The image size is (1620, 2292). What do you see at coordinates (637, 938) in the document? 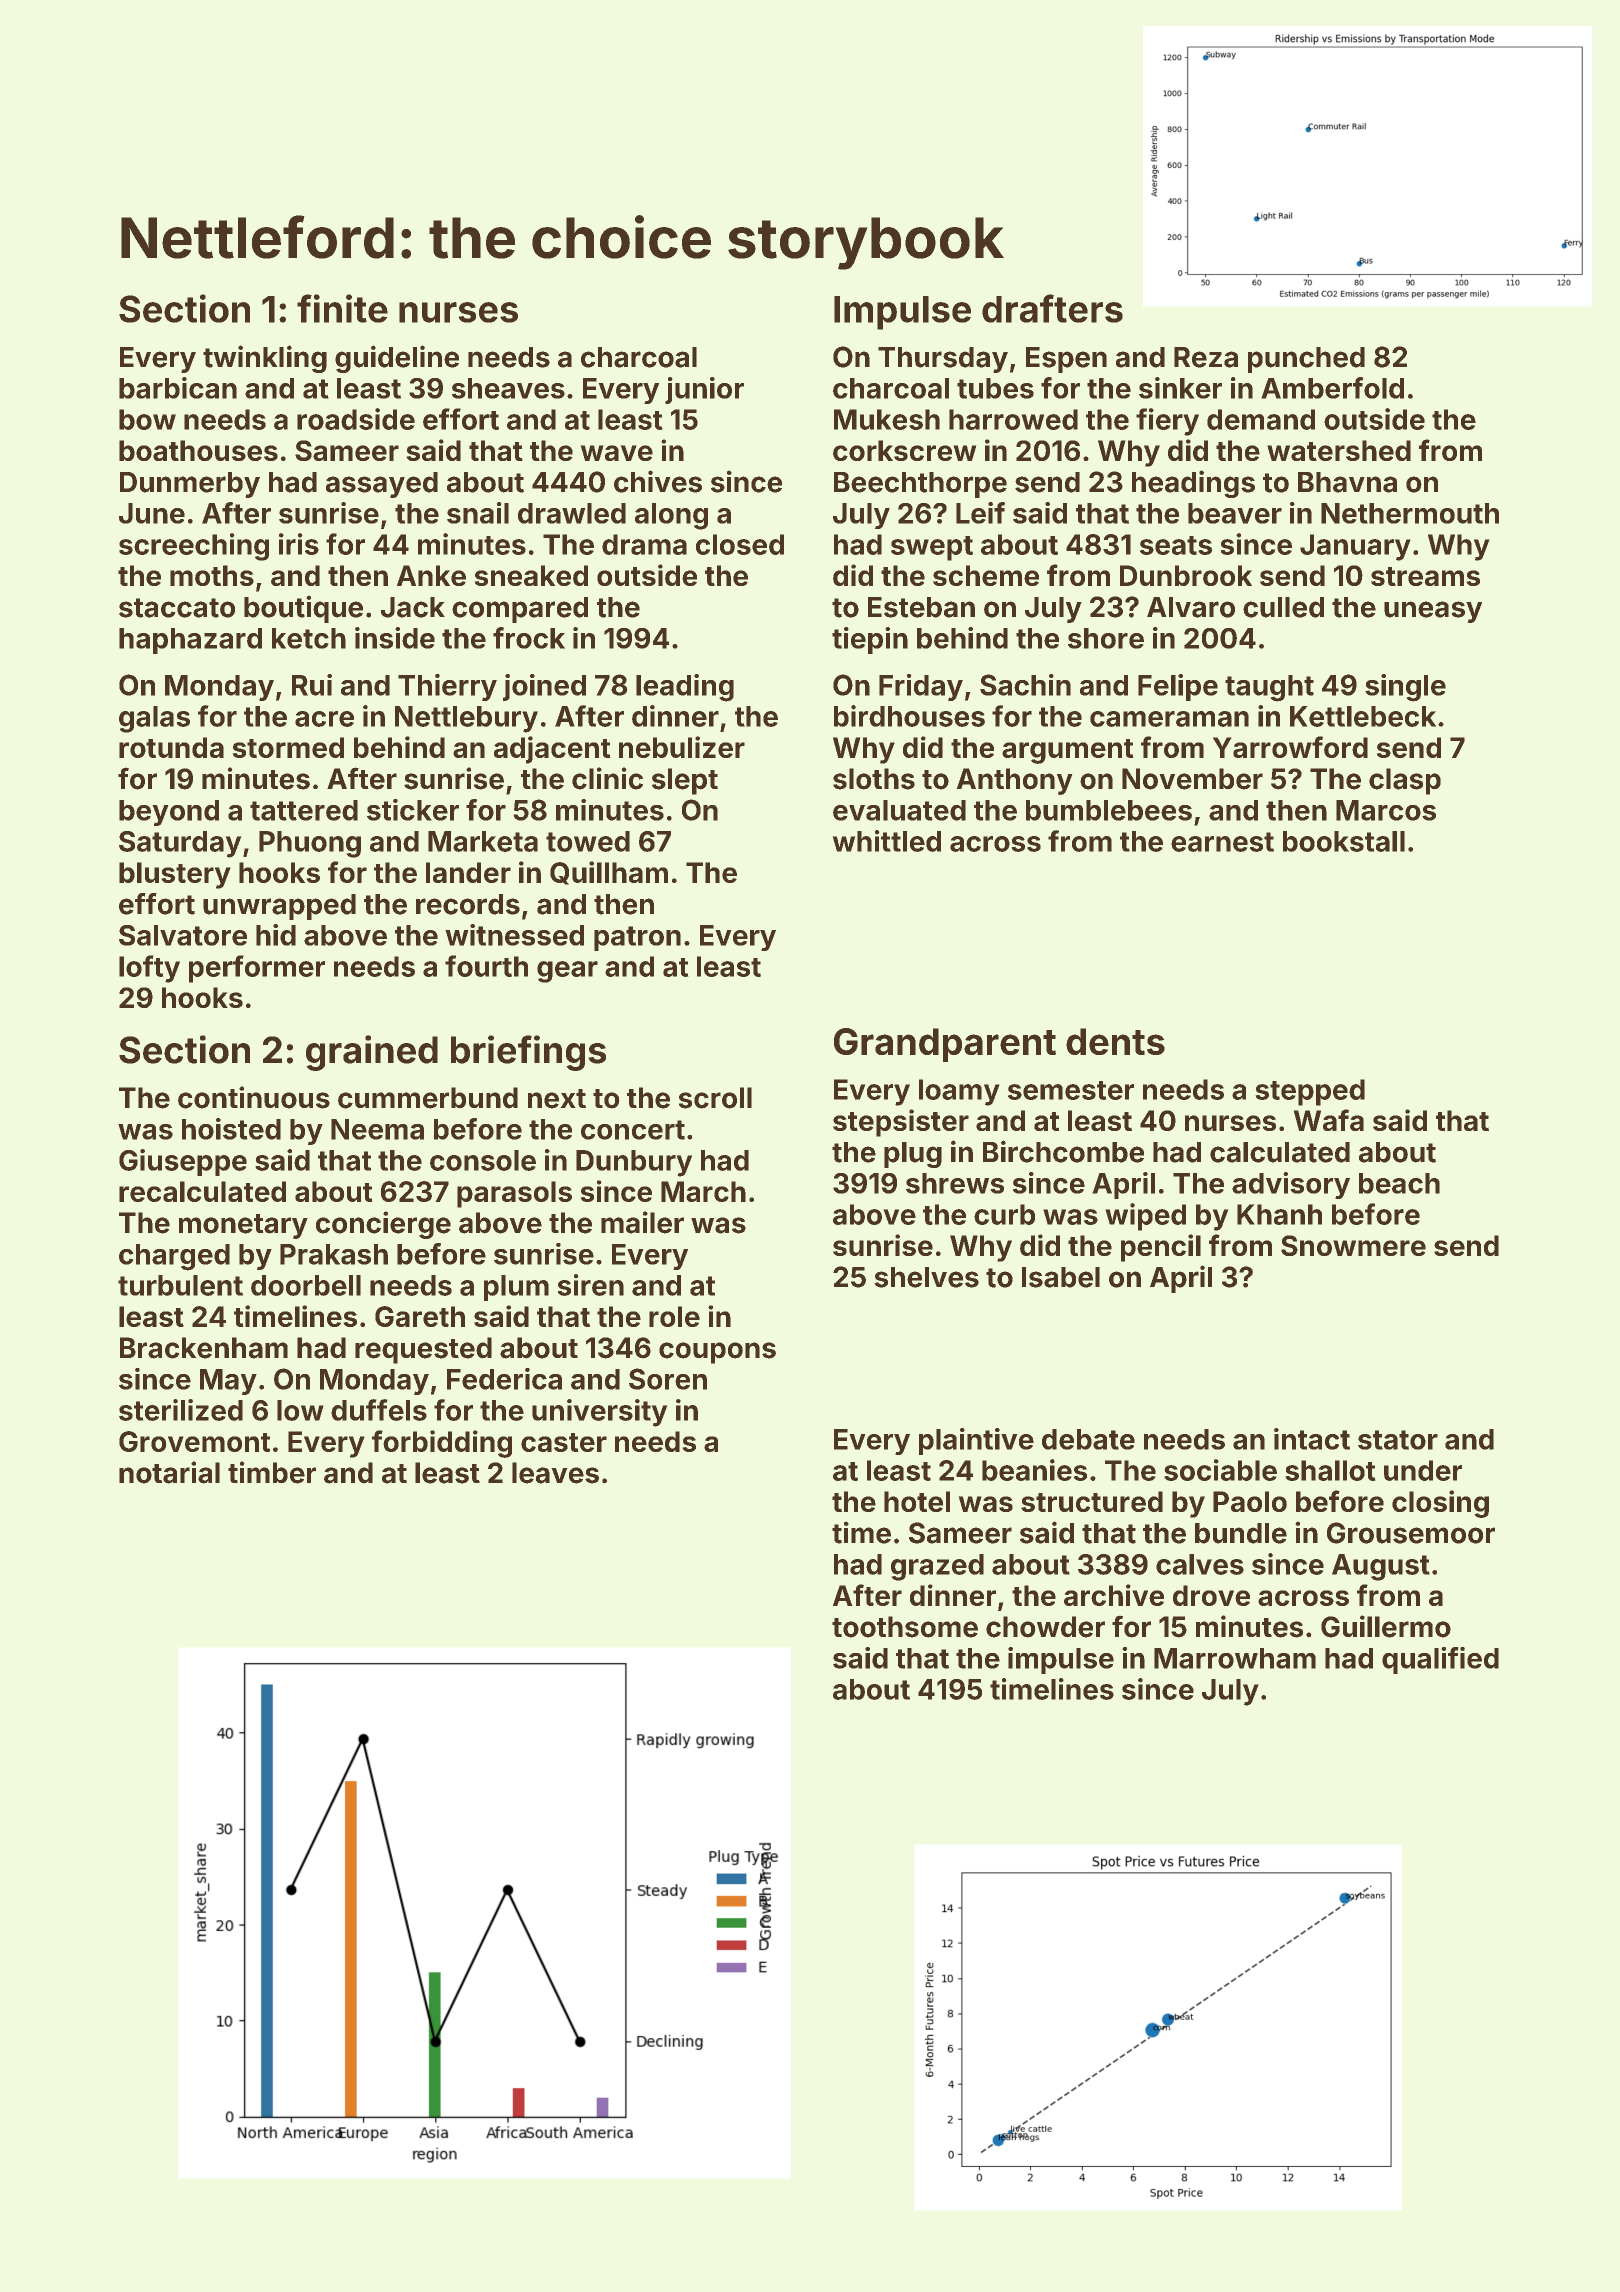
I see `patron` at bounding box center [637, 938].
